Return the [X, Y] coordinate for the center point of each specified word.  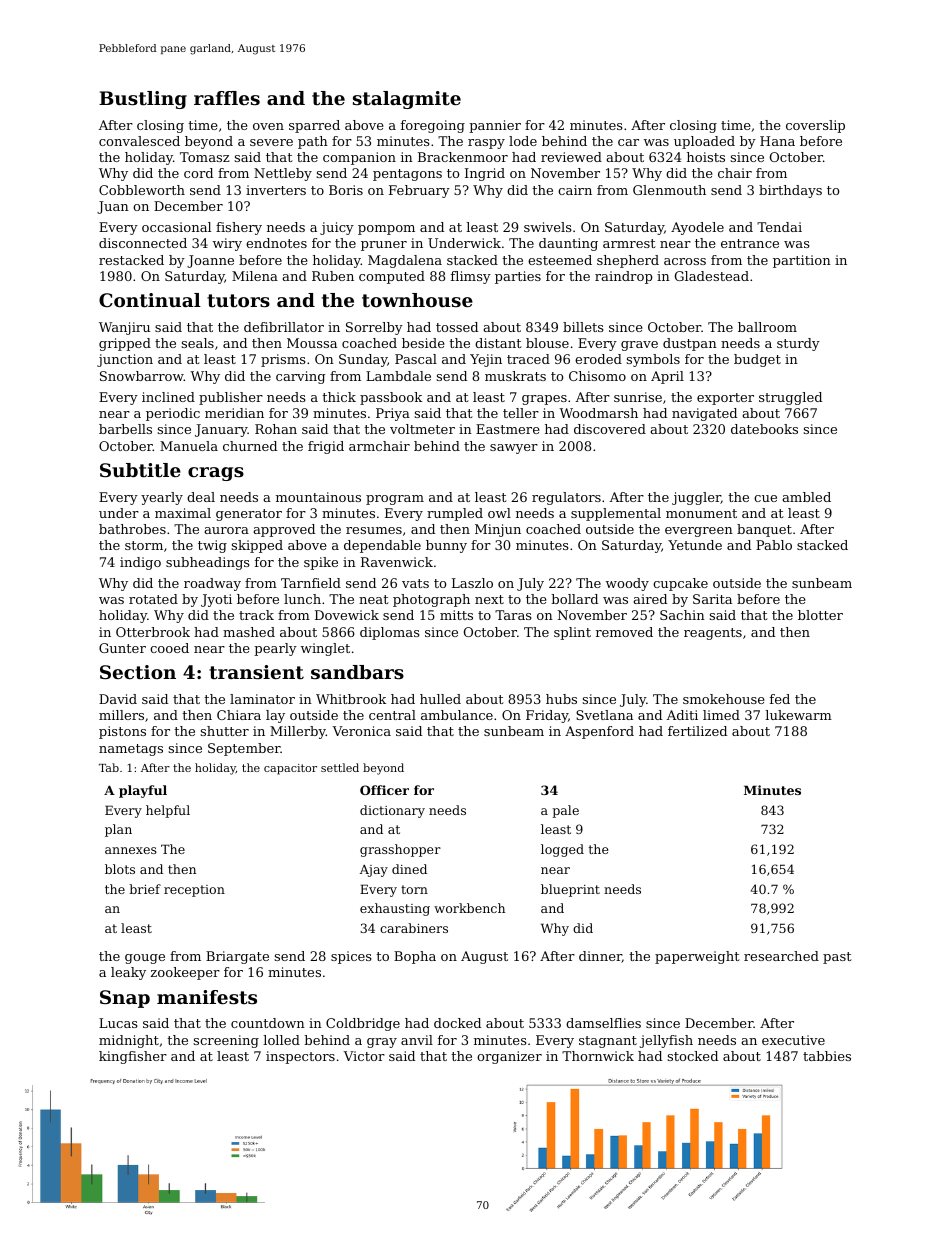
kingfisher [133, 1057]
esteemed [560, 260]
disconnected [143, 243]
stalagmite [407, 100]
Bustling [143, 100]
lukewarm [798, 715]
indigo [140, 563]
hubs [561, 699]
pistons [122, 732]
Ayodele [697, 228]
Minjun [498, 530]
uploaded [704, 142]
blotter [820, 615]
